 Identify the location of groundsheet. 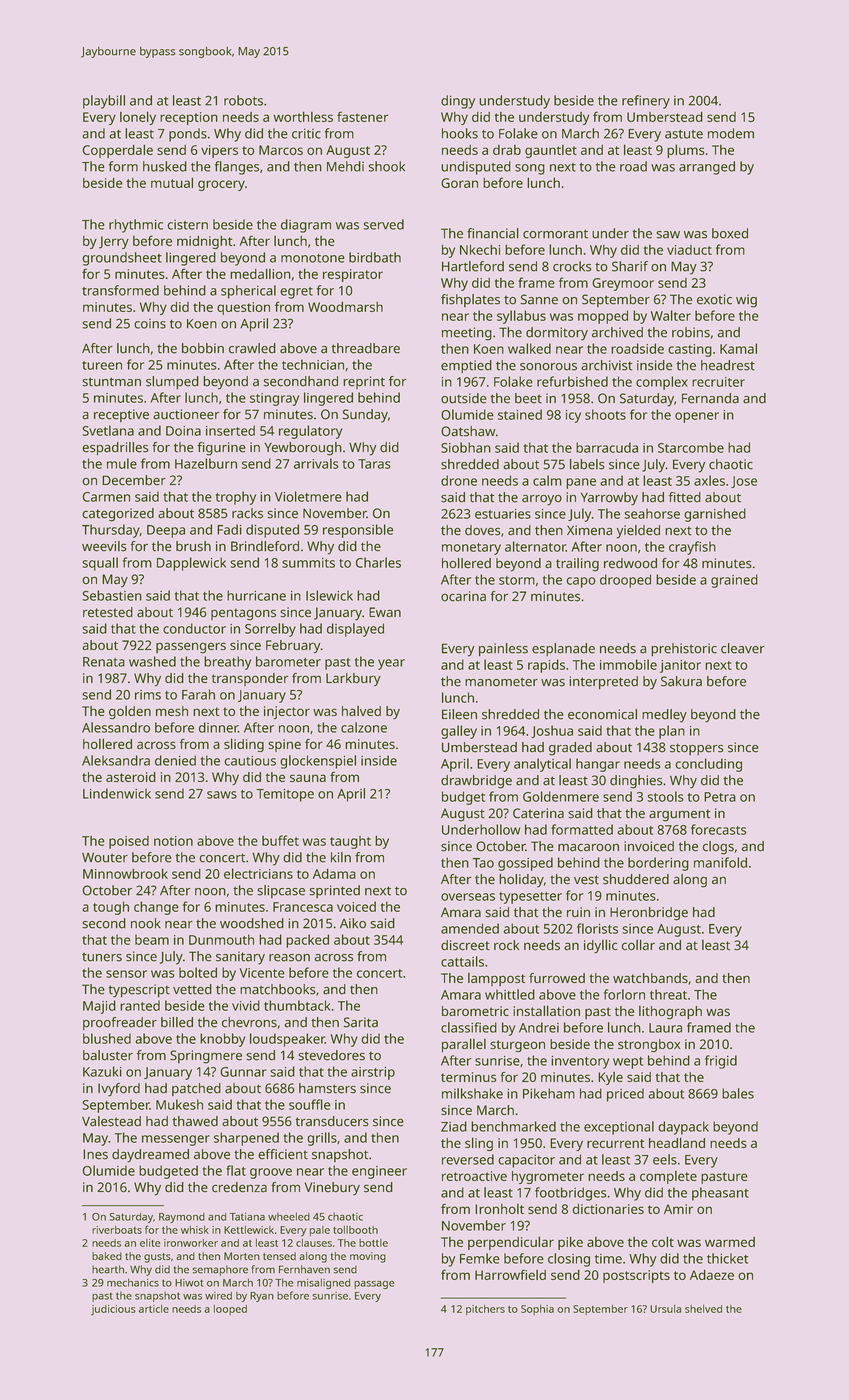
(122, 259).
